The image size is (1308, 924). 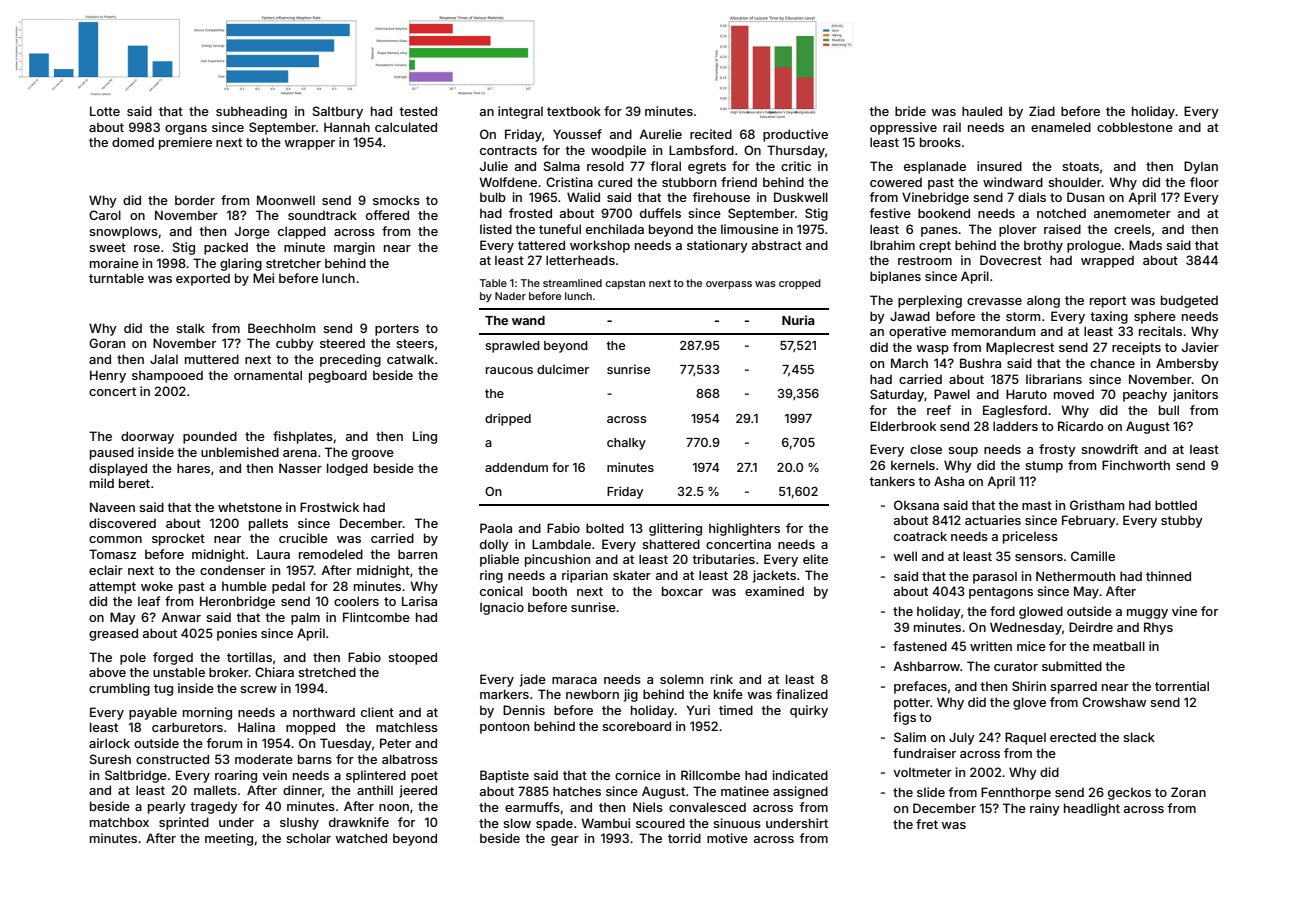 What do you see at coordinates (1072, 666) in the screenshot?
I see `submitted` at bounding box center [1072, 666].
